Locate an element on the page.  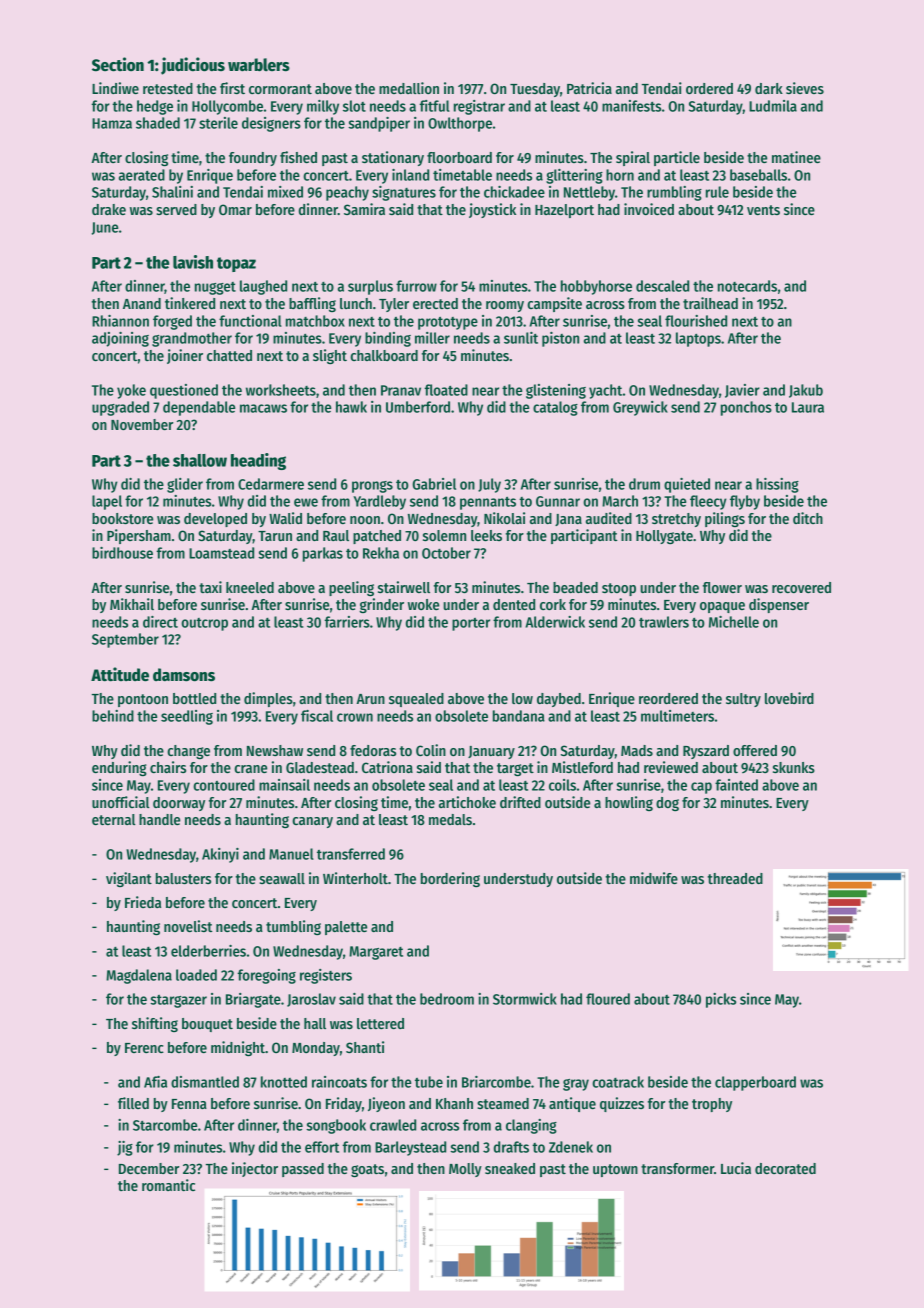
Greywick is located at coordinates (640, 408).
